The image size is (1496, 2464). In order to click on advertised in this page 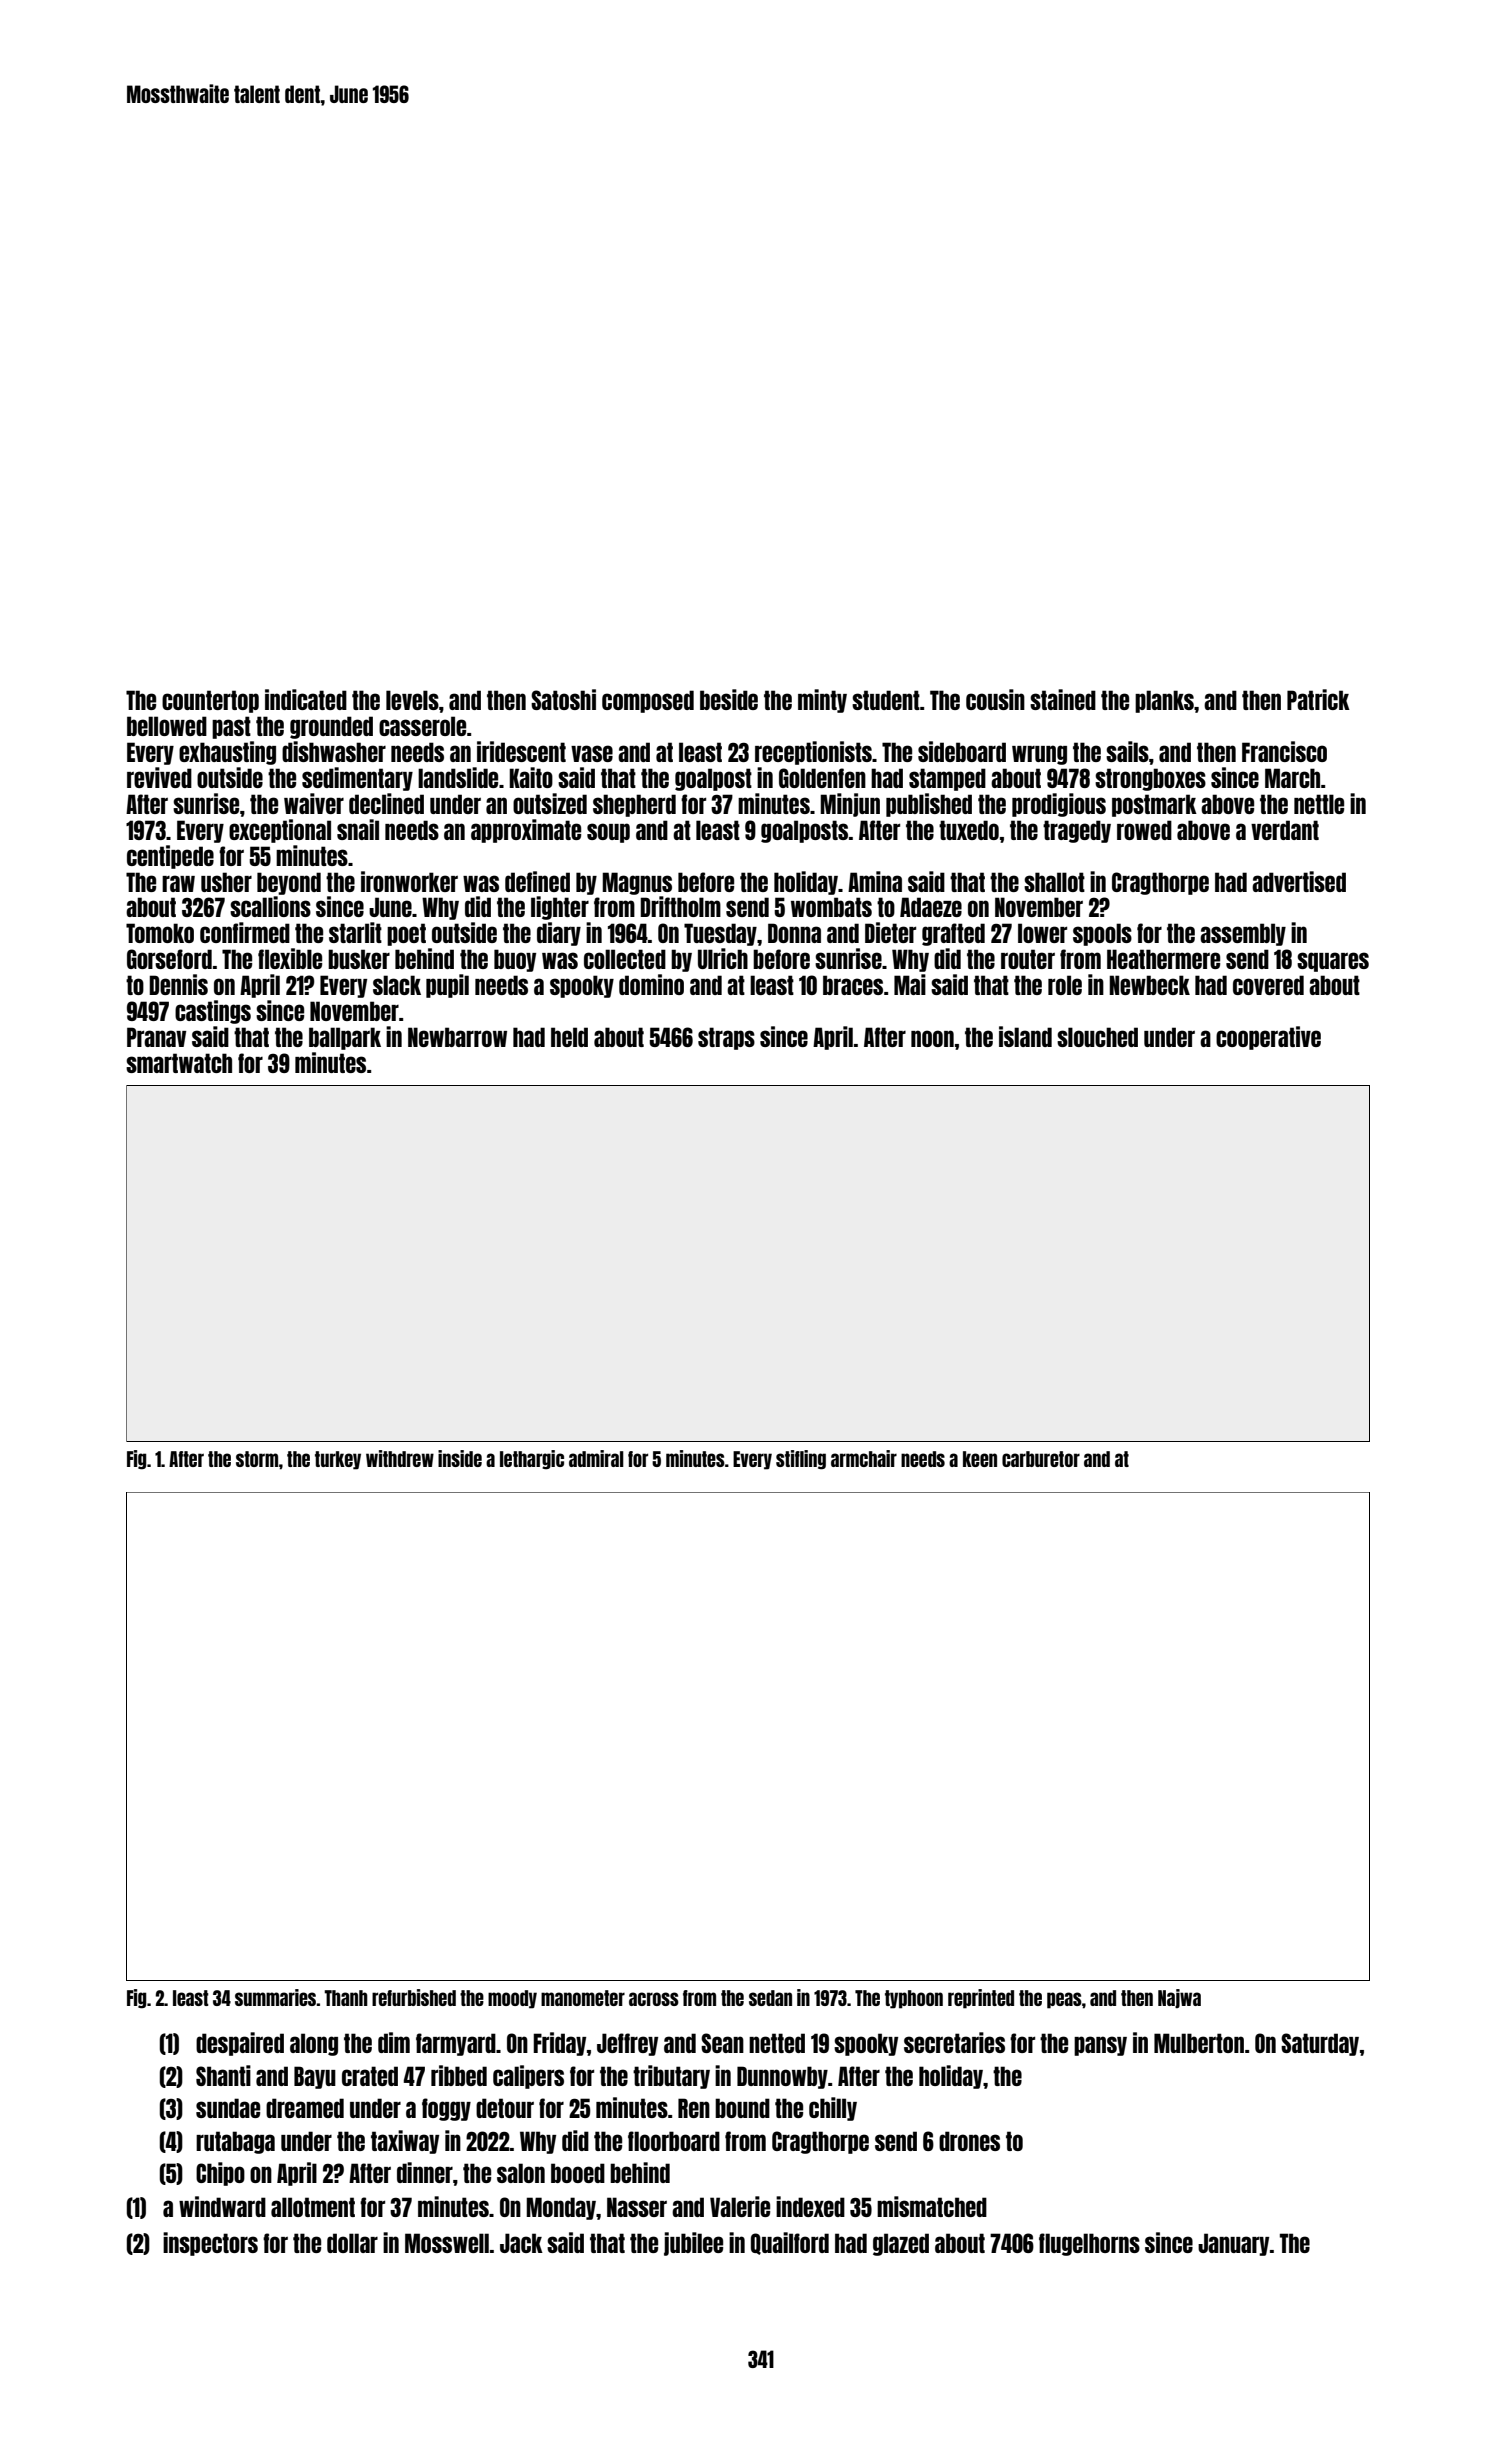, I will do `click(1299, 881)`.
